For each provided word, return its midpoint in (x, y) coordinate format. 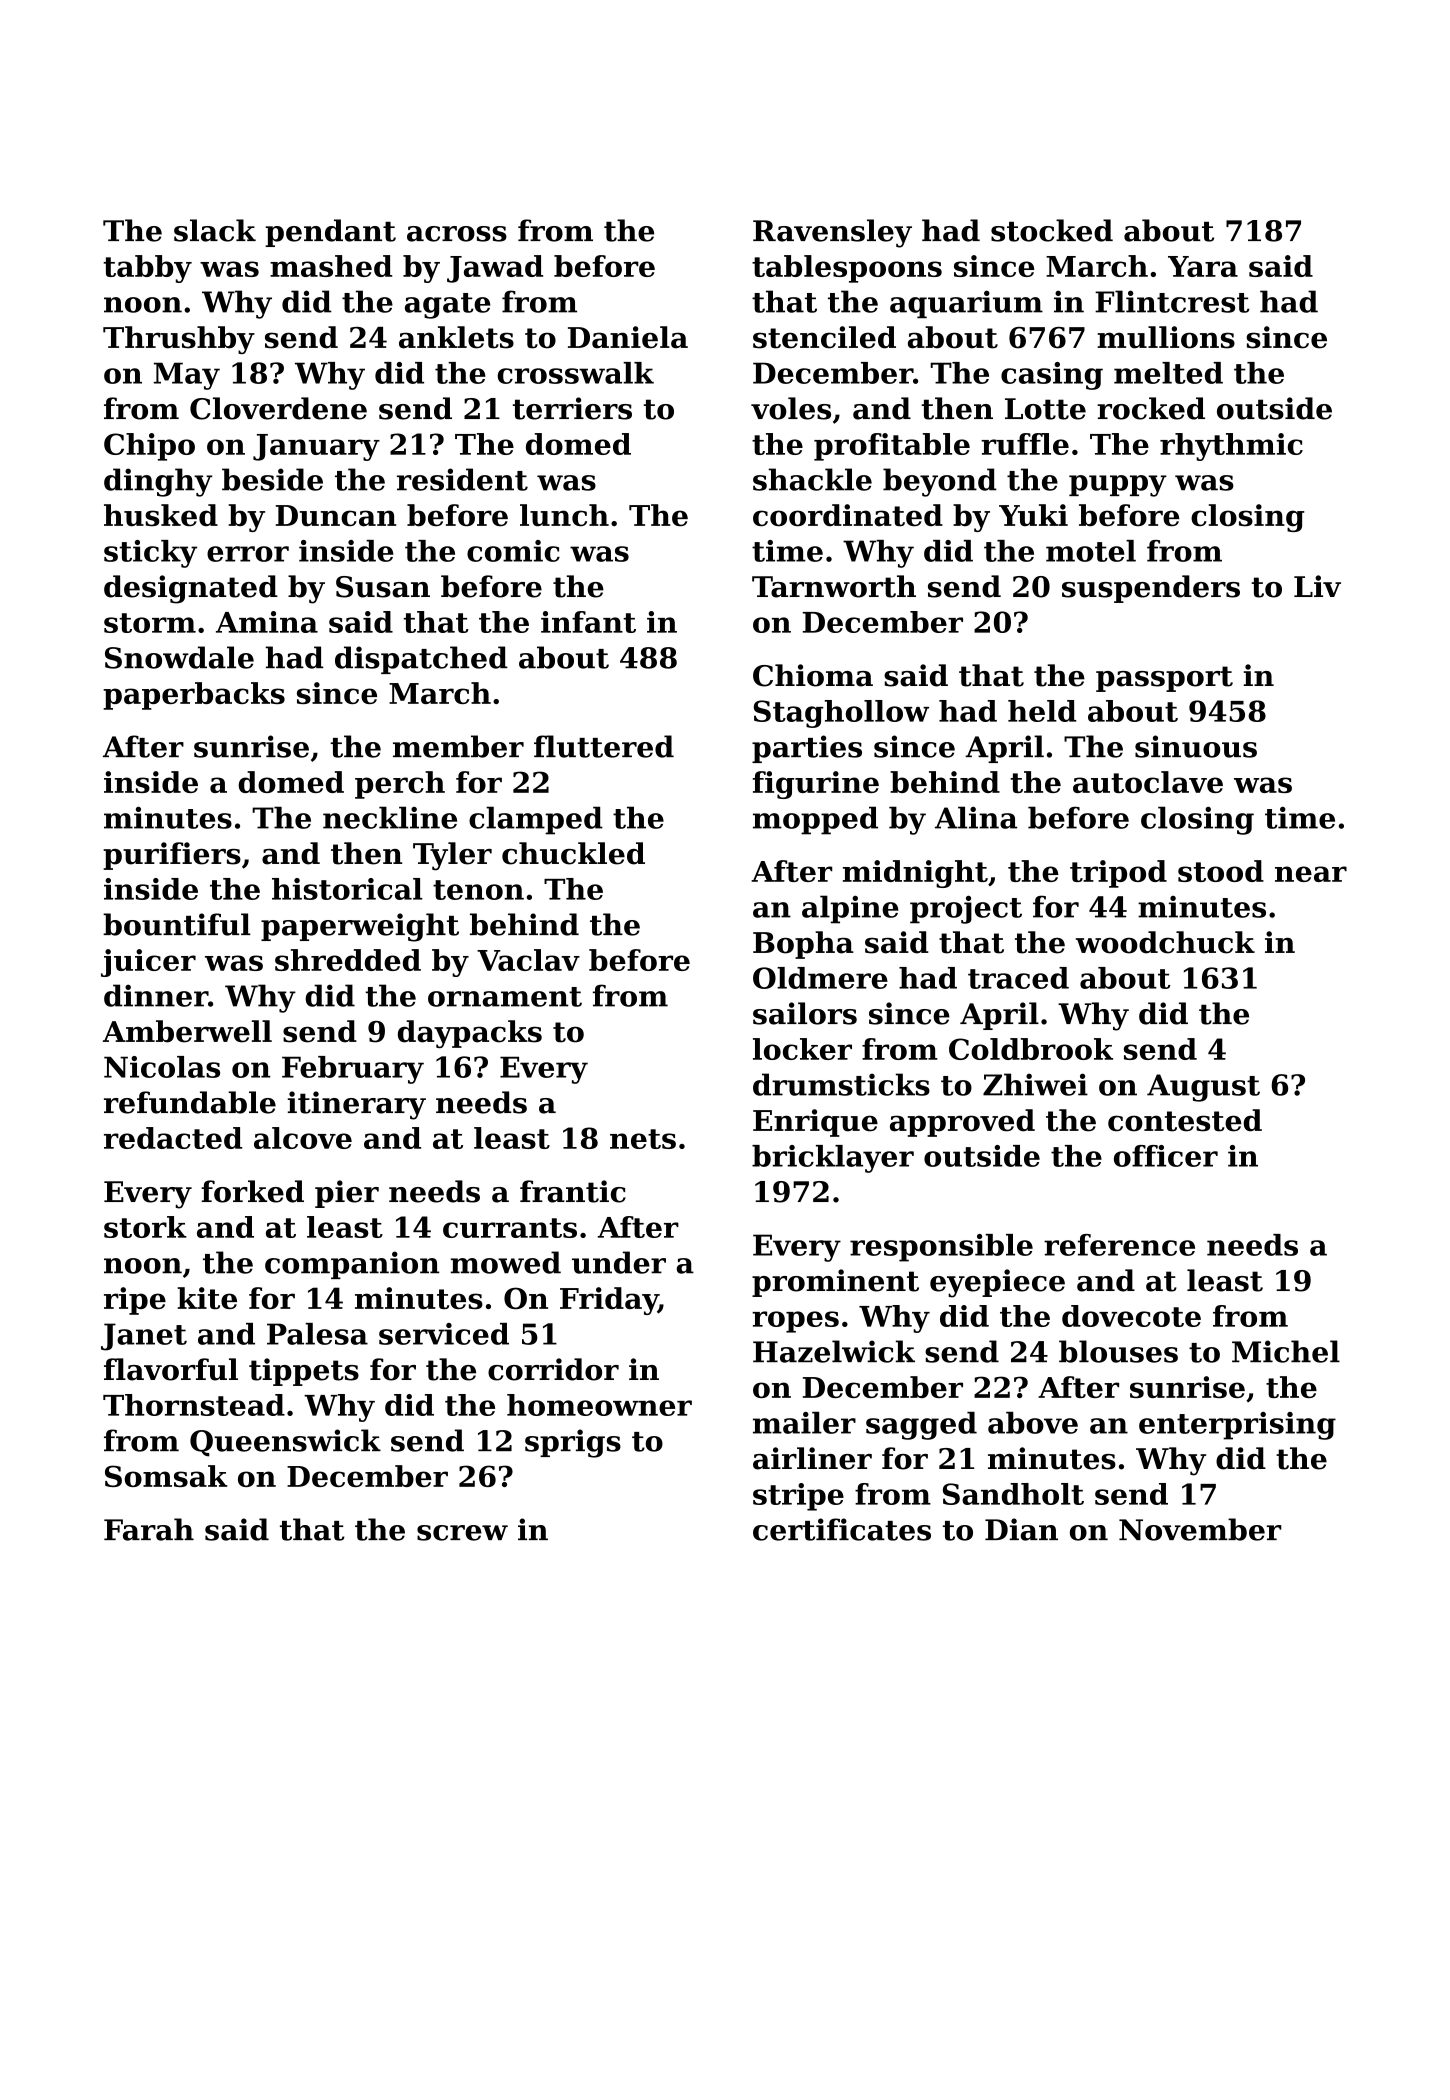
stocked (1052, 230)
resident (462, 479)
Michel (1286, 1351)
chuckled (573, 853)
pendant (330, 233)
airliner (812, 1458)
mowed (506, 1262)
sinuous (1196, 746)
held (1042, 711)
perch (400, 785)
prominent (835, 1283)
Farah (149, 1529)
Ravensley (832, 233)
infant (588, 622)
